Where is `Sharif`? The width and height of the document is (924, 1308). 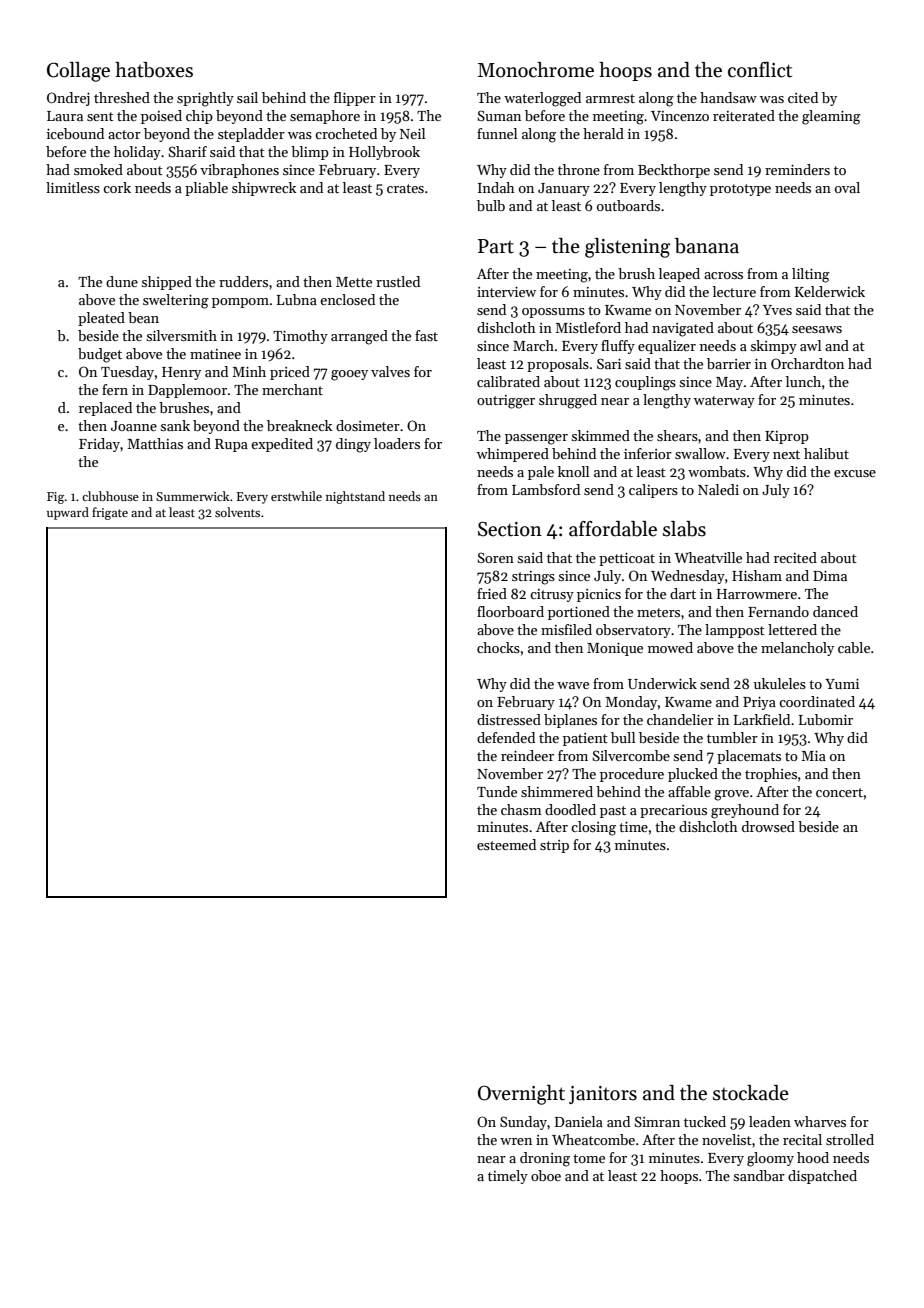 Sharif is located at coordinates (187, 151).
